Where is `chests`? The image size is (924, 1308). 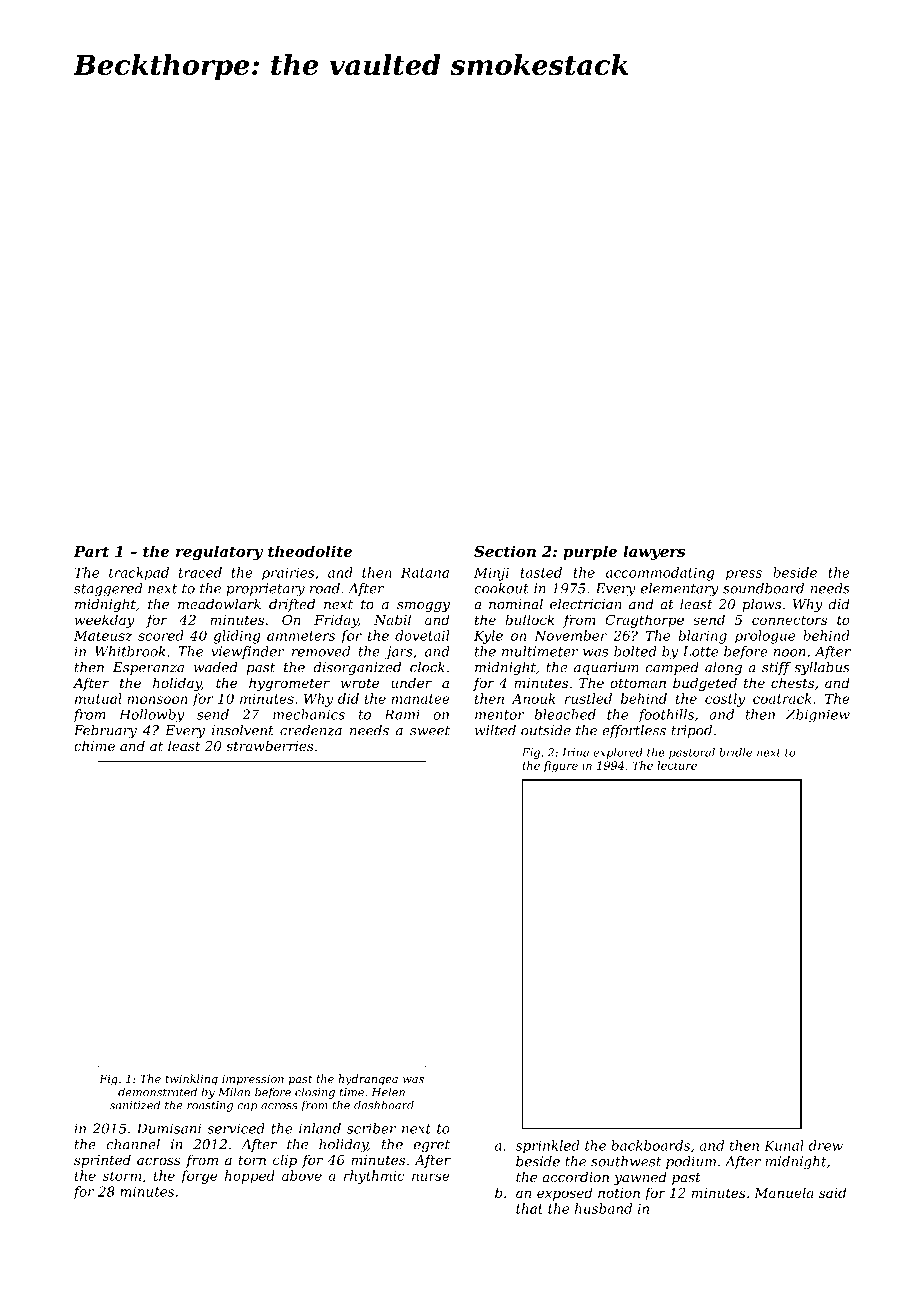
chests is located at coordinates (792, 682).
